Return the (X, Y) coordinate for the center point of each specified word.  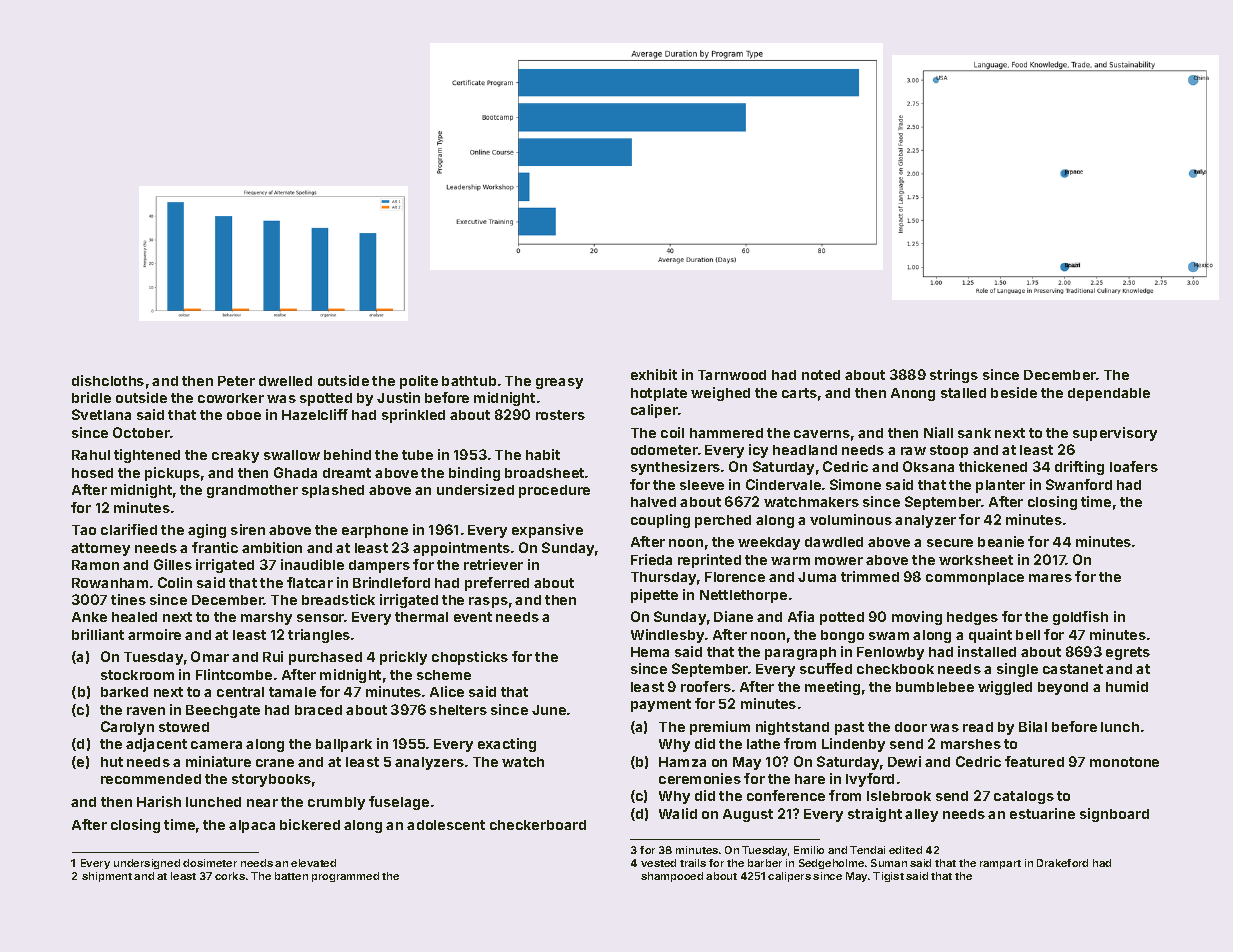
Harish (159, 801)
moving (917, 618)
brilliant (98, 634)
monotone (1124, 762)
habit (543, 454)
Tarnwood (732, 375)
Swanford (1079, 484)
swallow (292, 455)
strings (954, 376)
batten (291, 876)
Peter (236, 381)
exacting (507, 745)
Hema (650, 652)
